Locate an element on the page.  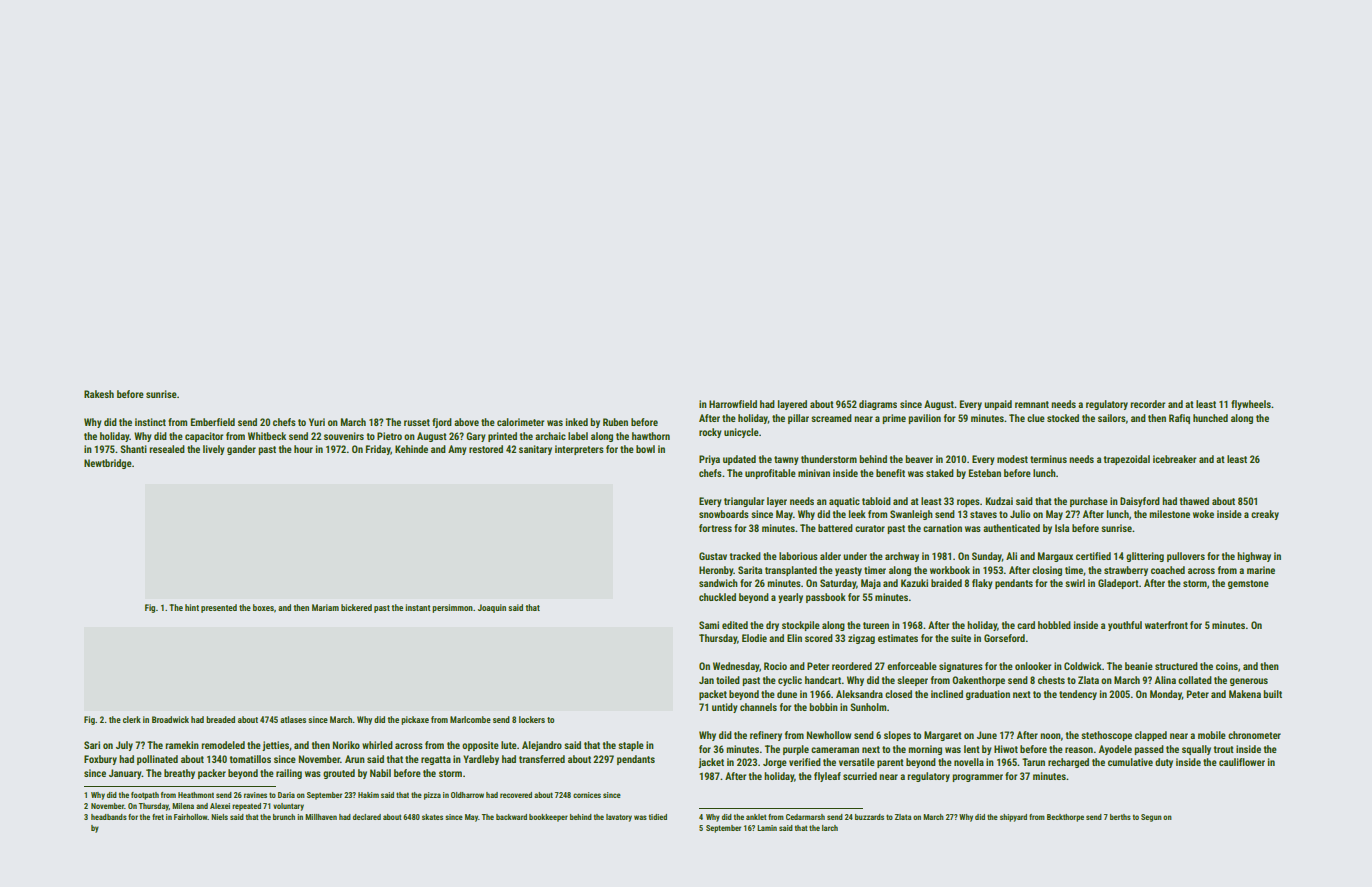
bookkeeper is located at coordinates (548, 818).
